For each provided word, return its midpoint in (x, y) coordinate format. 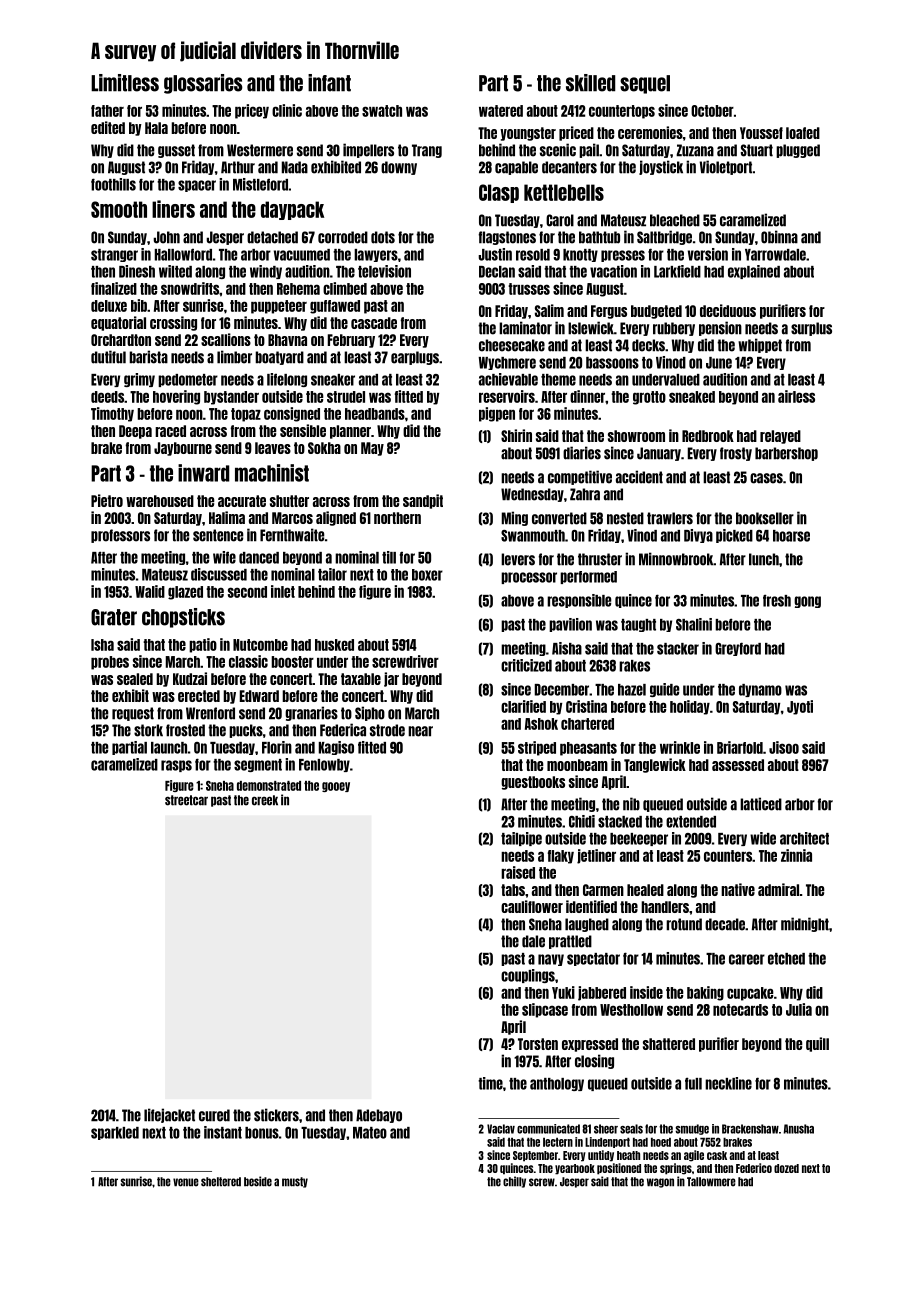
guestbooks (533, 783)
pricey (252, 111)
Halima (227, 517)
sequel (645, 84)
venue (186, 1182)
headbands (375, 414)
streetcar (186, 800)
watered (501, 111)
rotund (684, 924)
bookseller (765, 518)
